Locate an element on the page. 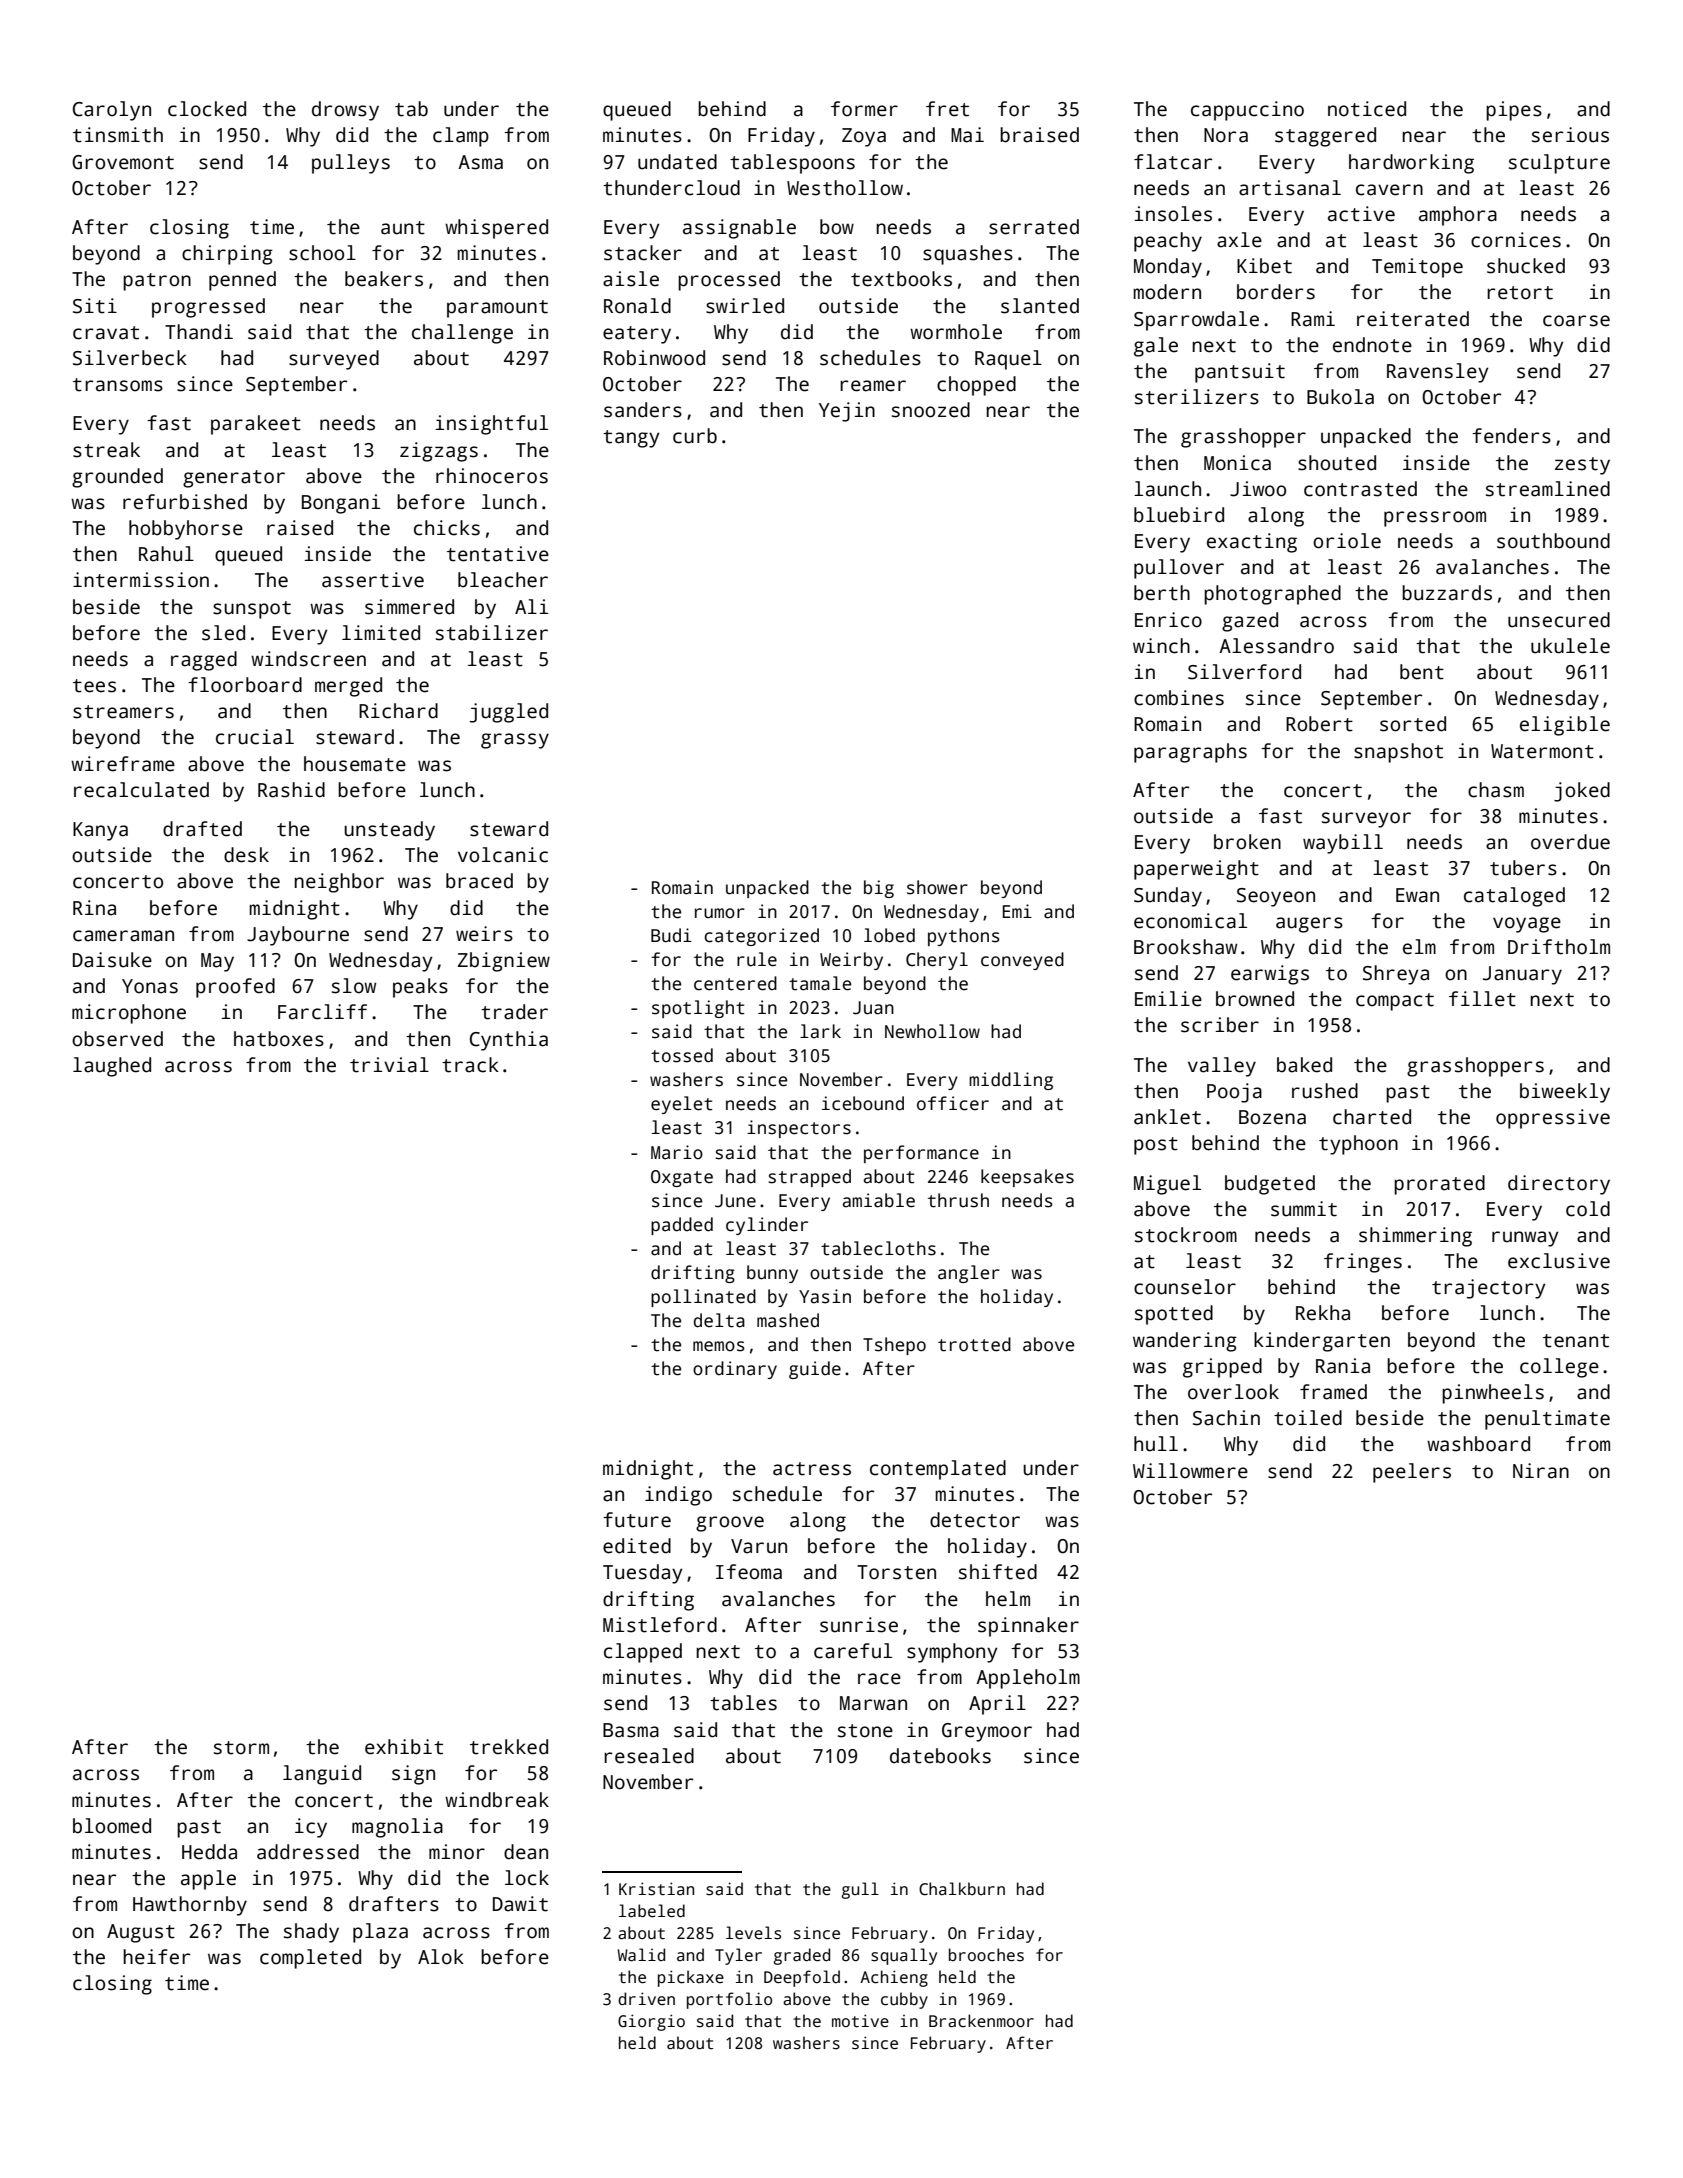 The height and width of the image is (2178, 1683). shady is located at coordinates (311, 1933).
